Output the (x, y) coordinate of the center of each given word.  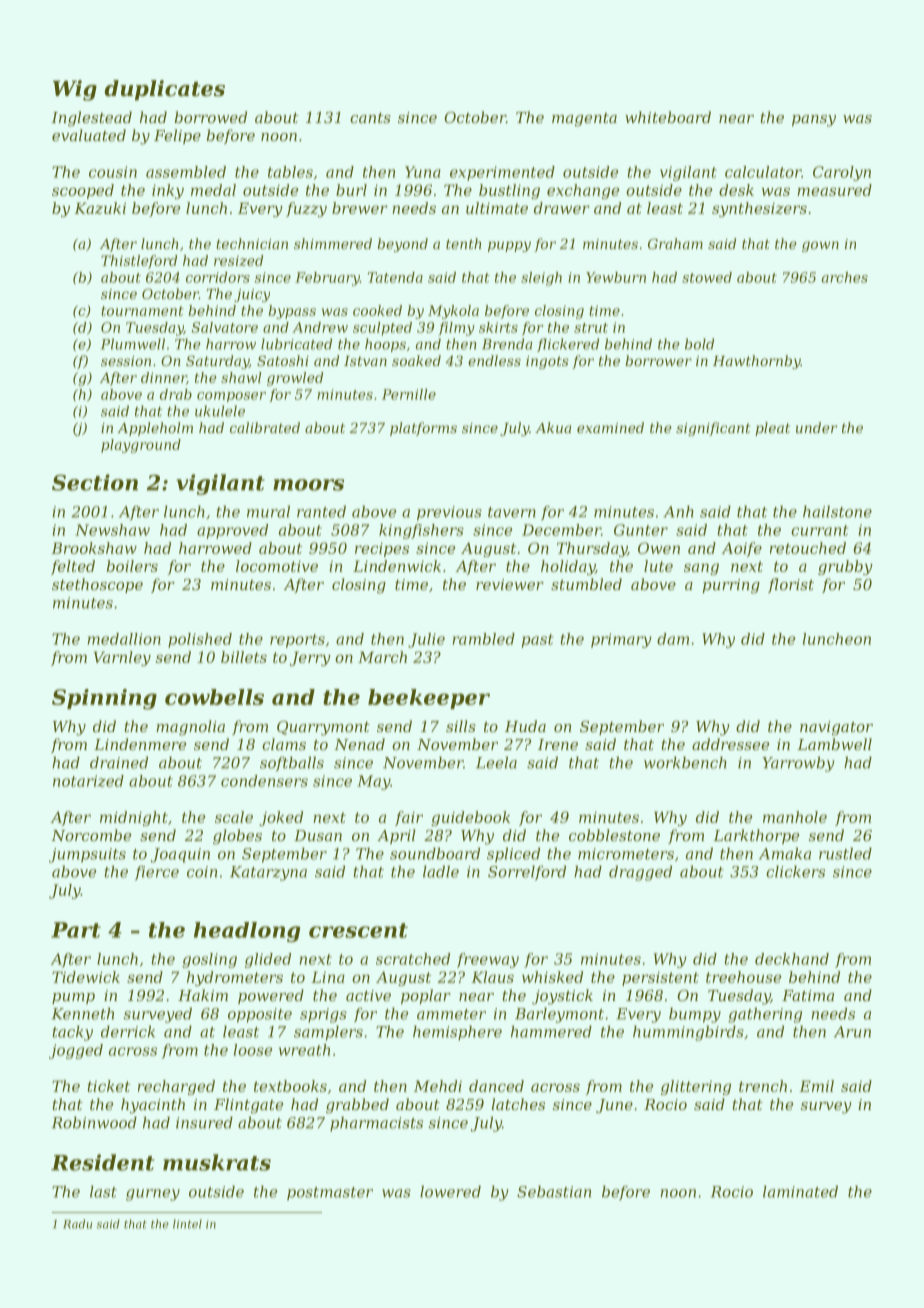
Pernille (409, 394)
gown (820, 246)
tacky (73, 1033)
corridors (218, 277)
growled (295, 379)
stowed (707, 277)
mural (268, 511)
